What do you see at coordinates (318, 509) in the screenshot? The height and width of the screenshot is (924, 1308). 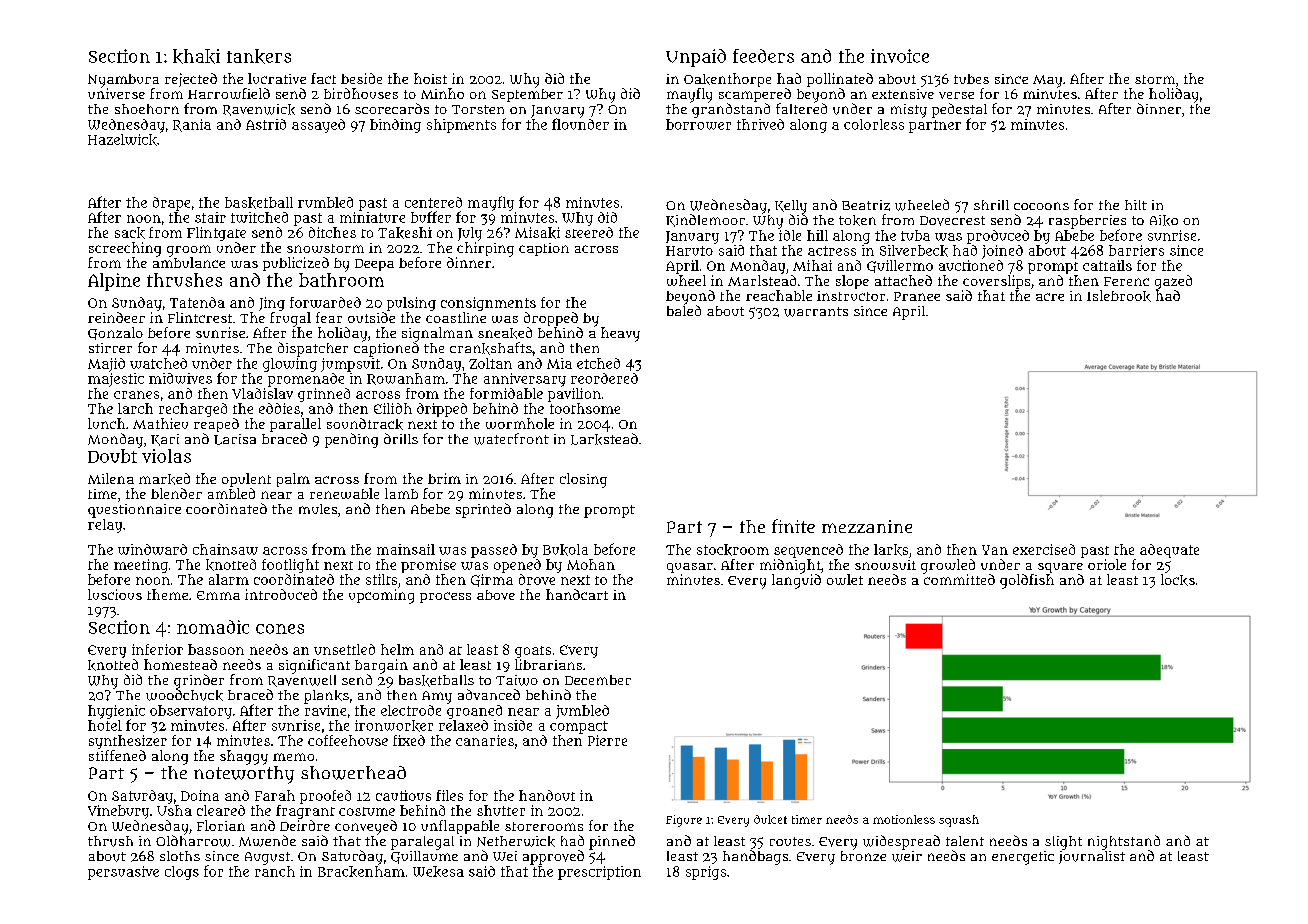 I see `mules` at bounding box center [318, 509].
